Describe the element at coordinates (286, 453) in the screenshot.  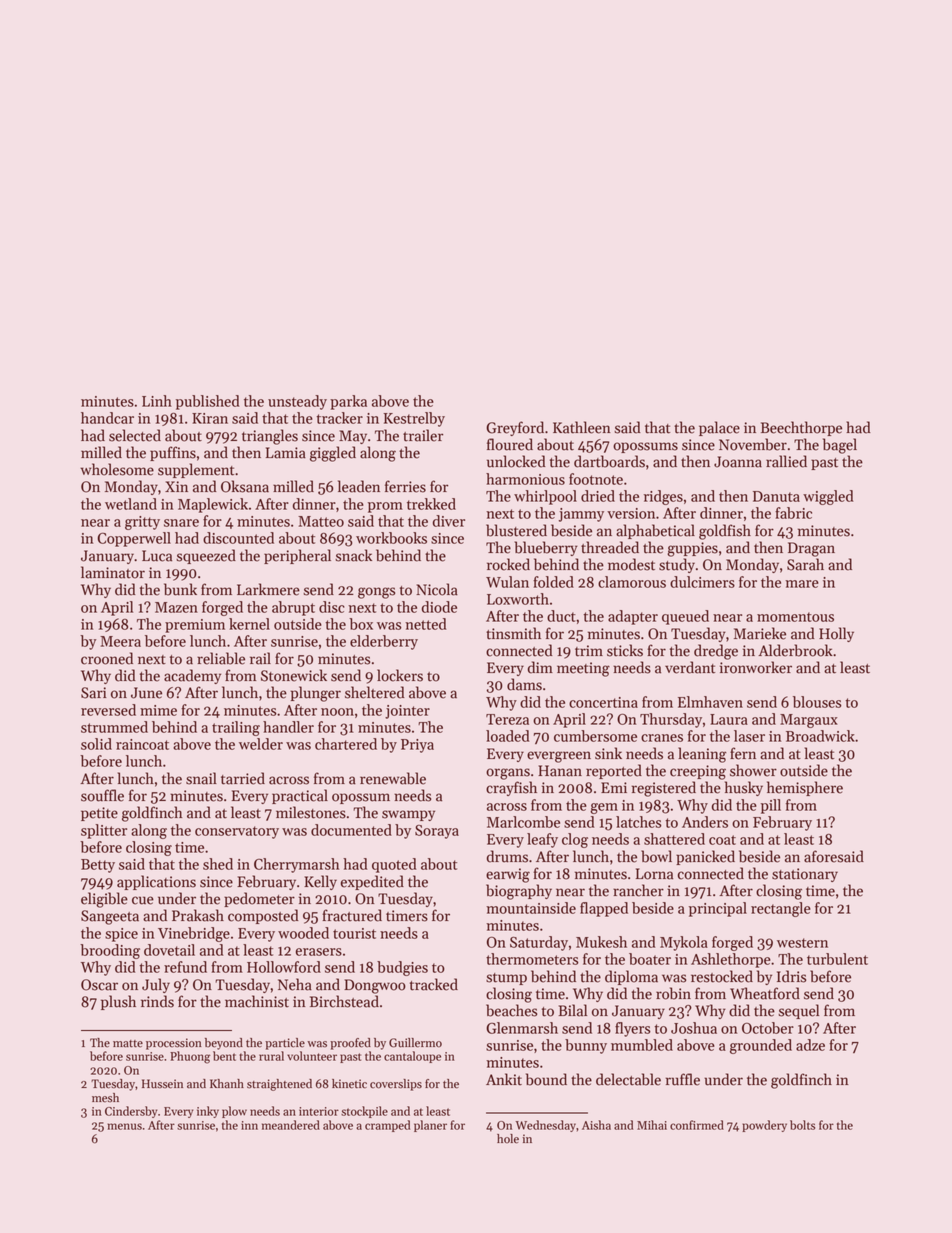
I see `Lamia` at that location.
